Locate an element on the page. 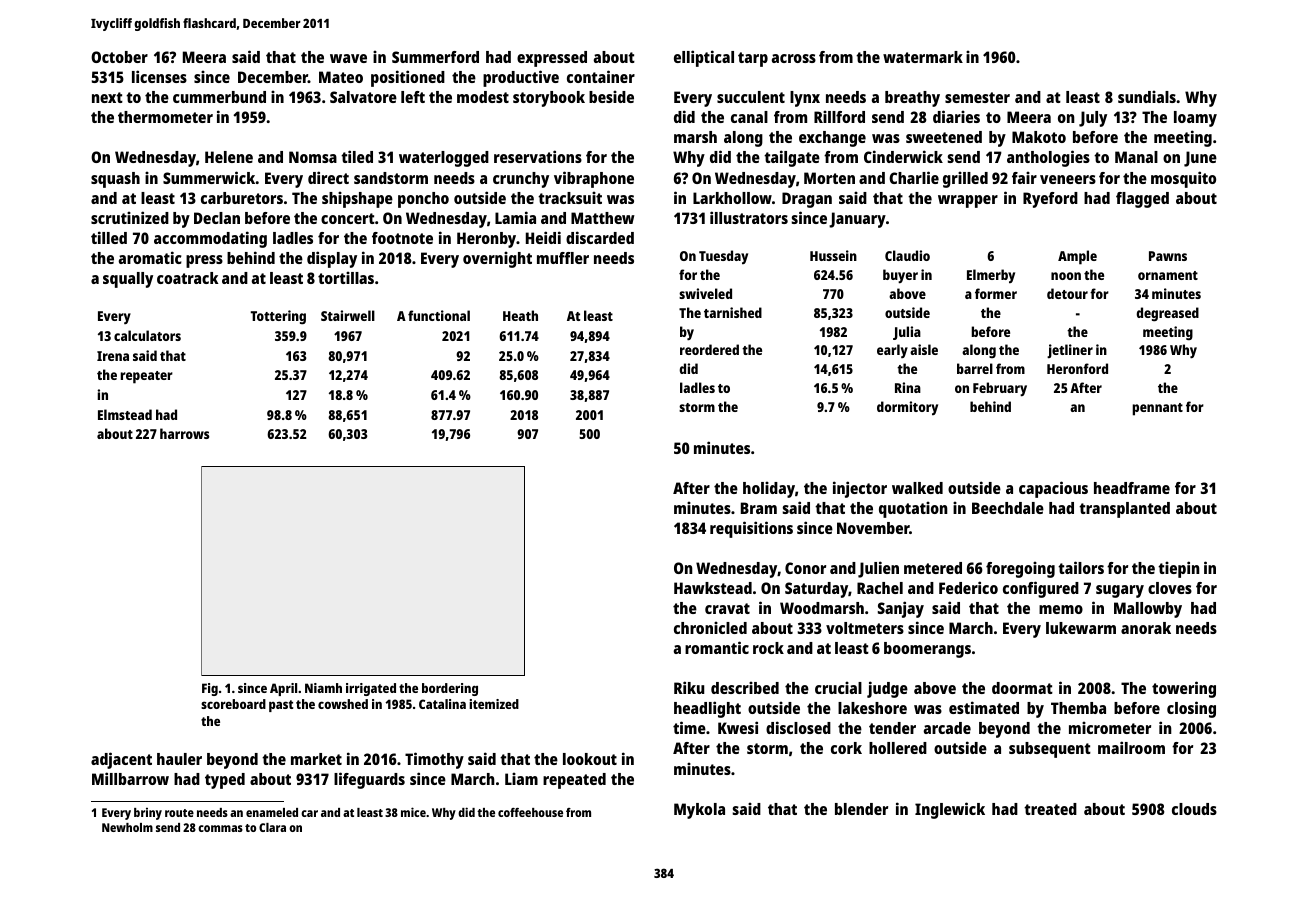 The image size is (1308, 924). Cinderwick is located at coordinates (903, 156).
